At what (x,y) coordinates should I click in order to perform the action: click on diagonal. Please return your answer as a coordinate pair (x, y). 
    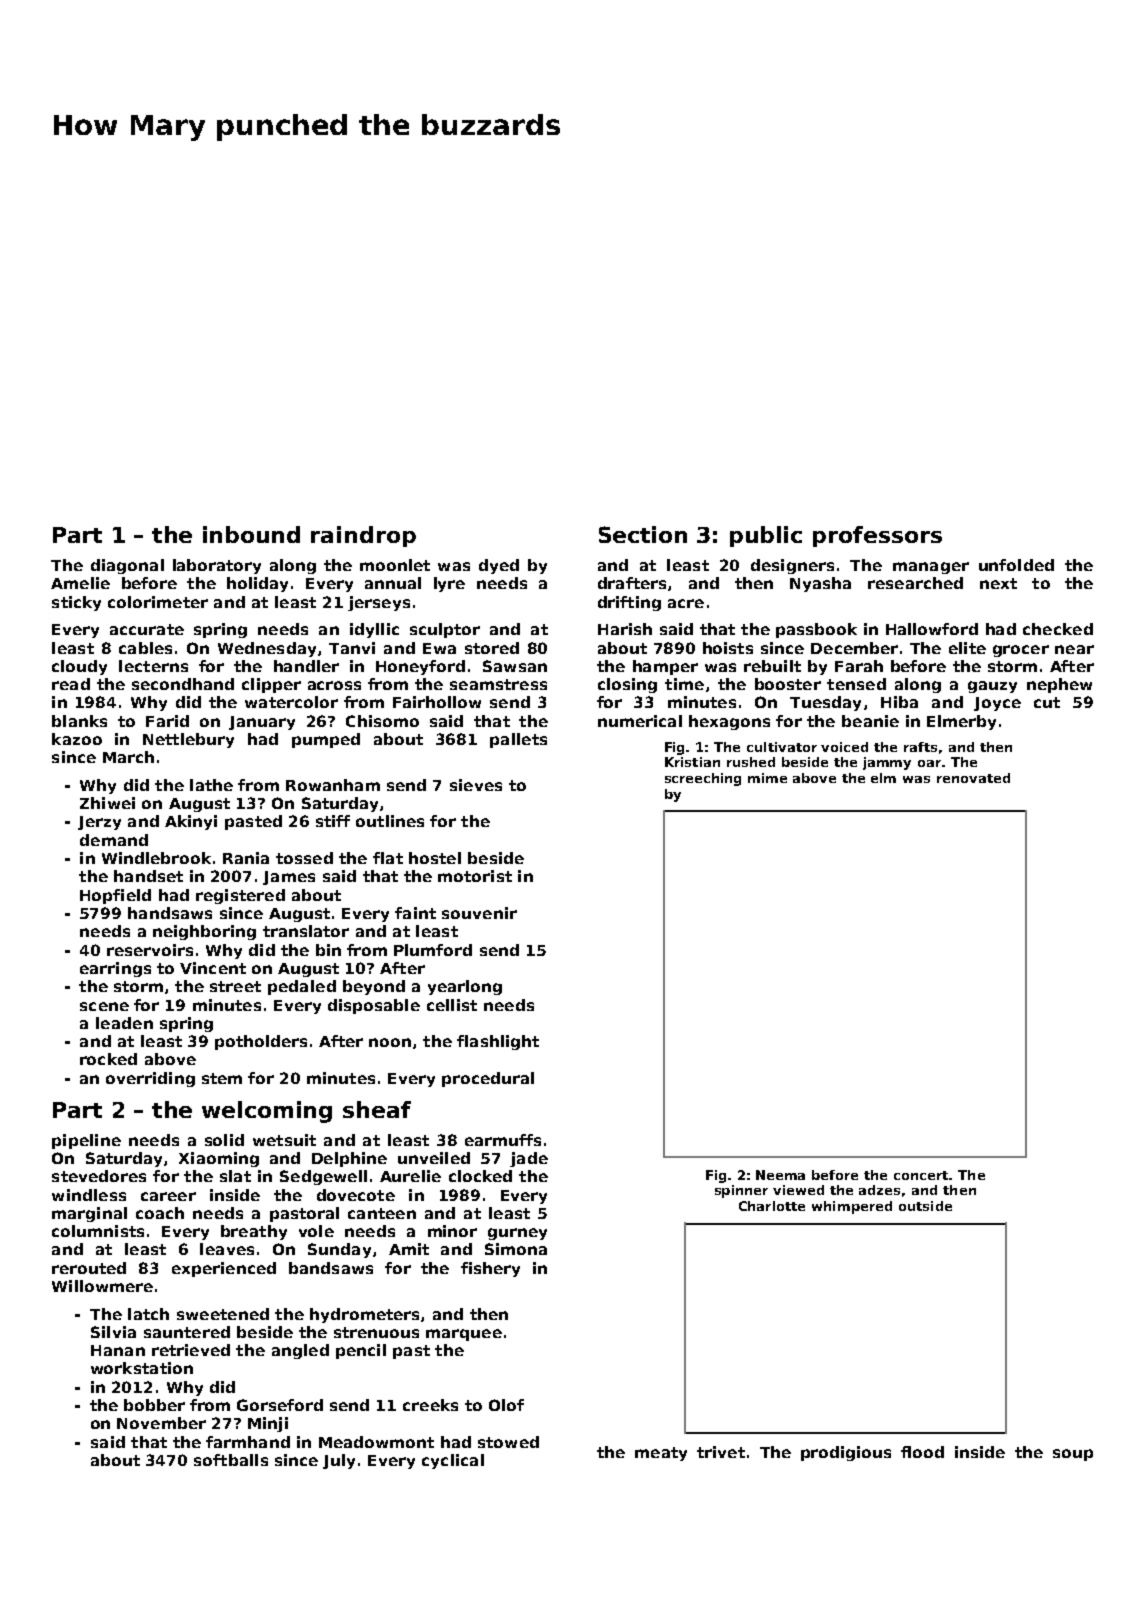
    Looking at the image, I should click on (127, 566).
